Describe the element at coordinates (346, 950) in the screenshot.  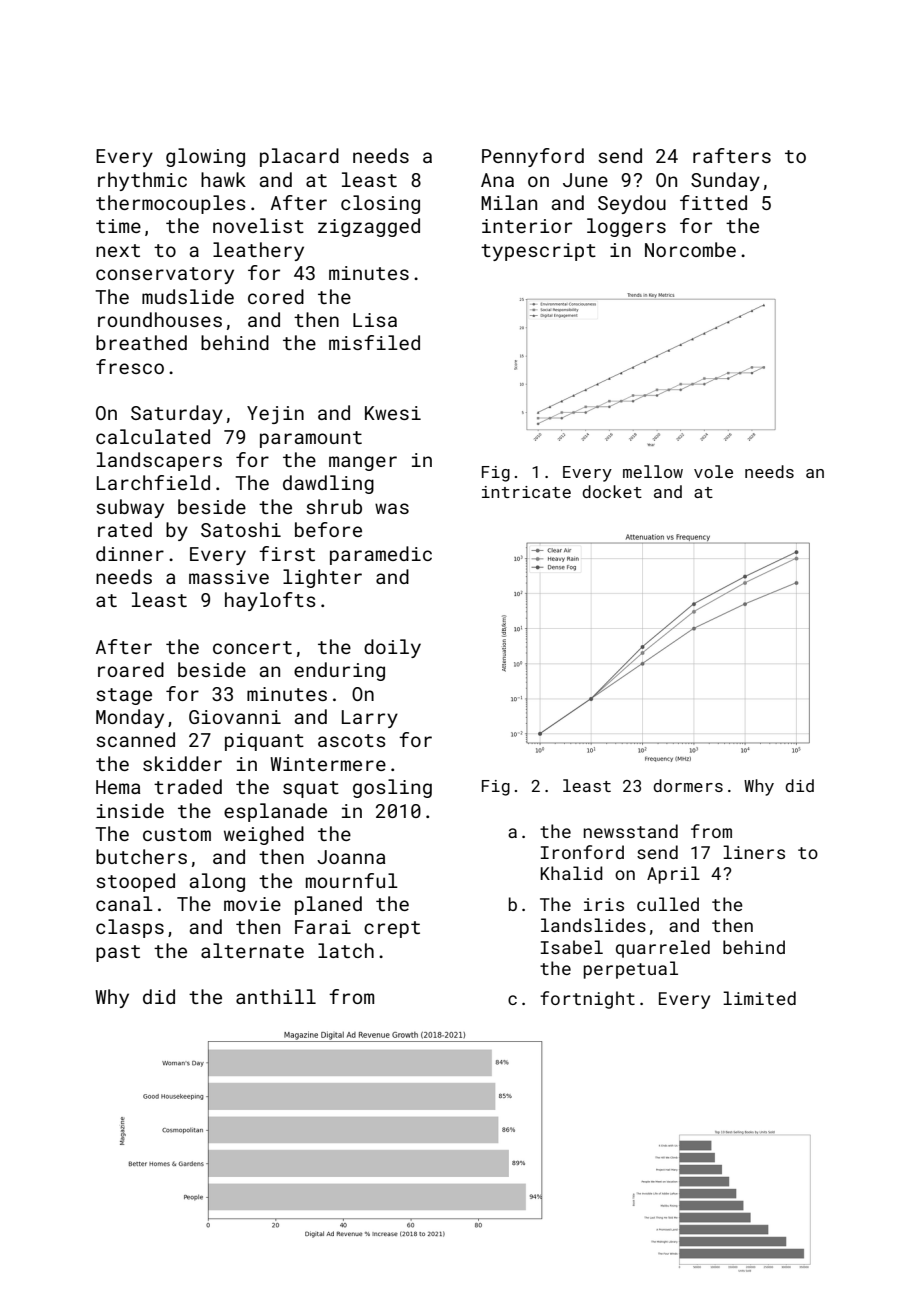
I see `latch` at that location.
